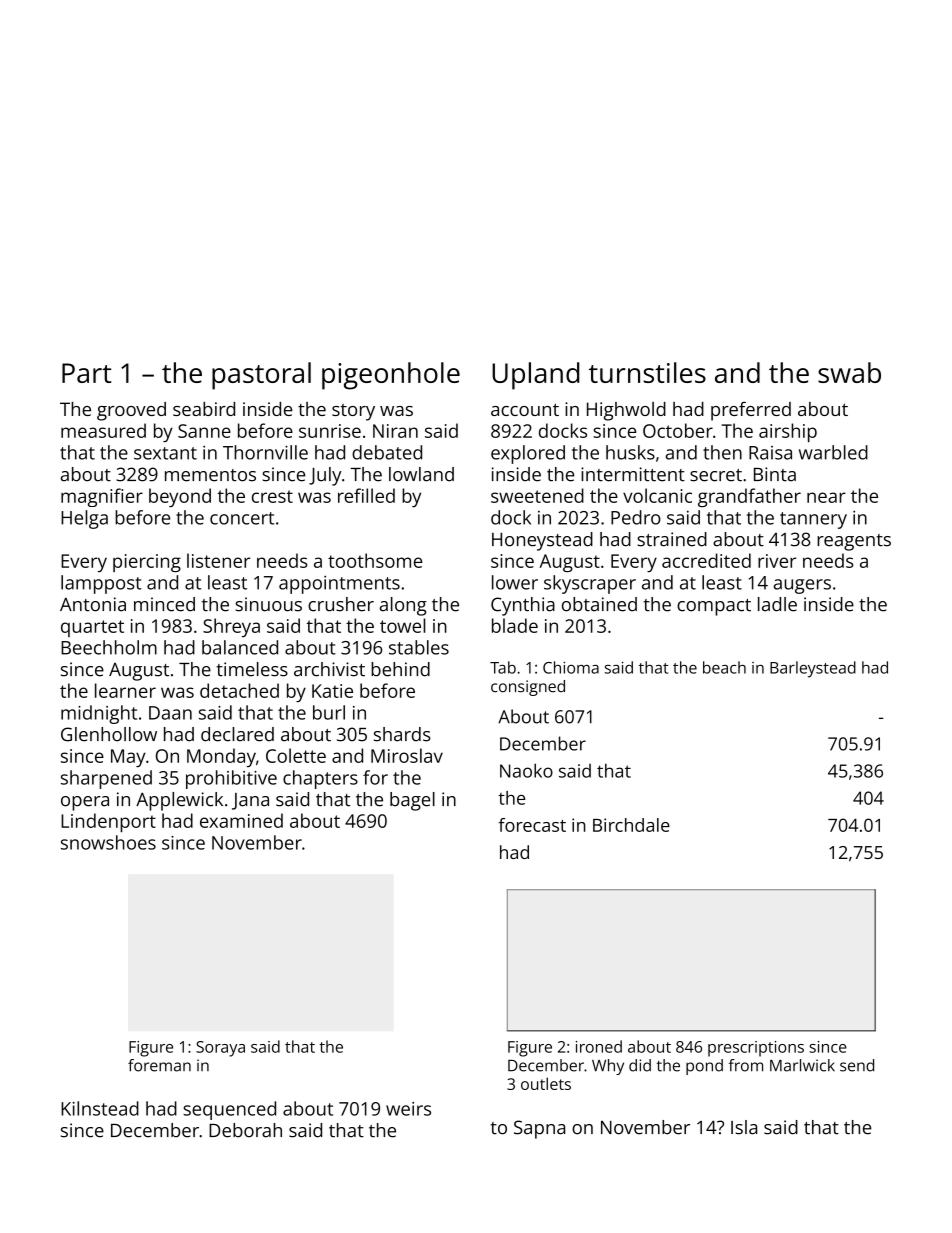 The height and width of the screenshot is (1233, 952). What do you see at coordinates (515, 625) in the screenshot?
I see `blade` at bounding box center [515, 625].
